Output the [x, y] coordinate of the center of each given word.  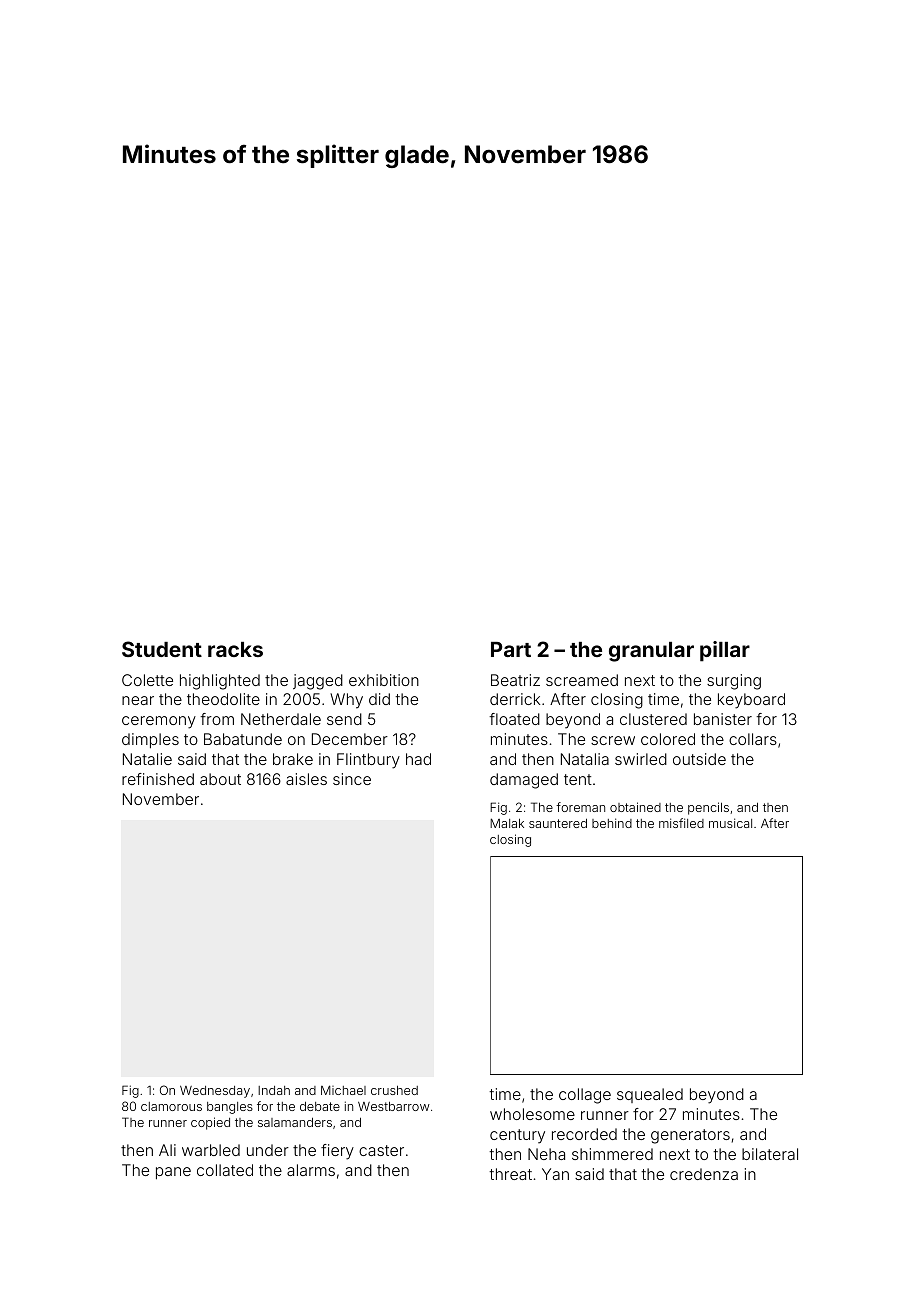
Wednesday [215, 1092]
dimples [150, 740]
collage [585, 1096]
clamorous [171, 1106]
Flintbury [368, 761]
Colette [147, 680]
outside [699, 759]
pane [173, 1173]
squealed [650, 1095]
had [418, 759]
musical [730, 823]
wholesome [532, 1114]
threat [510, 1174]
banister [723, 719]
